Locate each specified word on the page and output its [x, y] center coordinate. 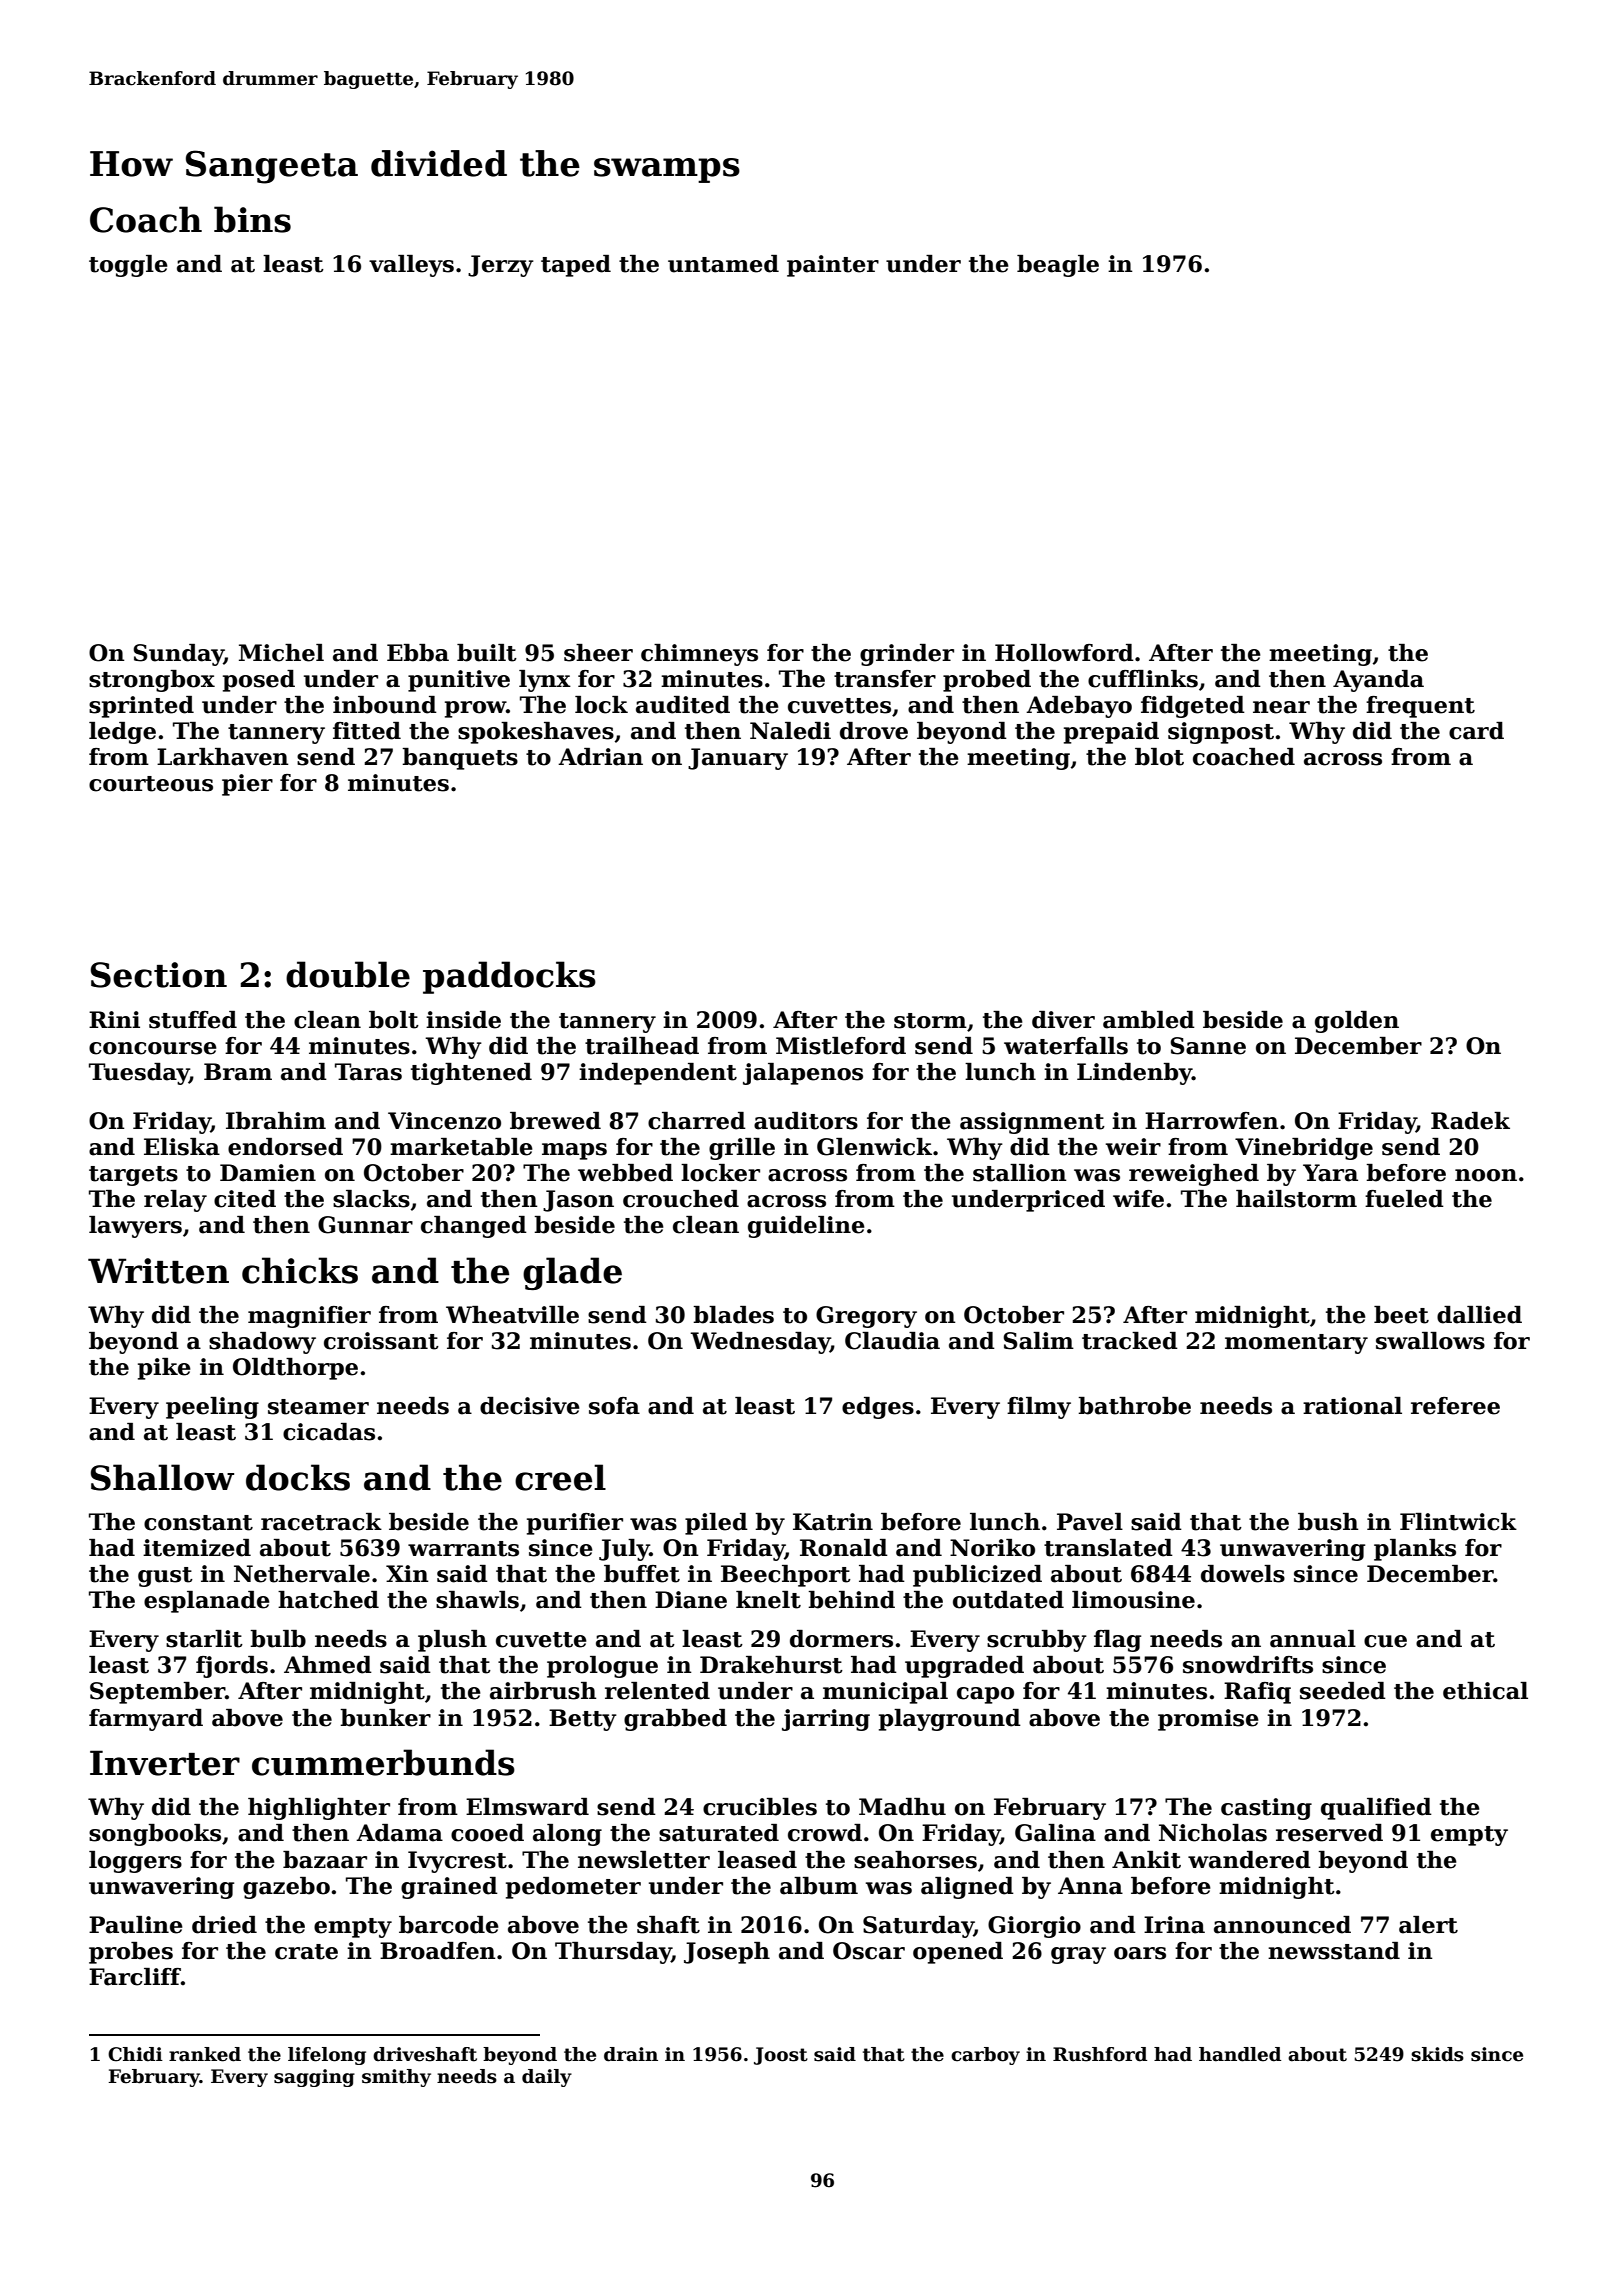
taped [576, 266]
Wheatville [512, 1315]
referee [1455, 1406]
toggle [128, 266]
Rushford [1100, 2054]
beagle [1058, 266]
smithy [396, 2078]
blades [733, 1315]
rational [1352, 1406]
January [738, 759]
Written [158, 1271]
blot [1159, 757]
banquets [460, 759]
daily [547, 2078]
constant [198, 1523]
